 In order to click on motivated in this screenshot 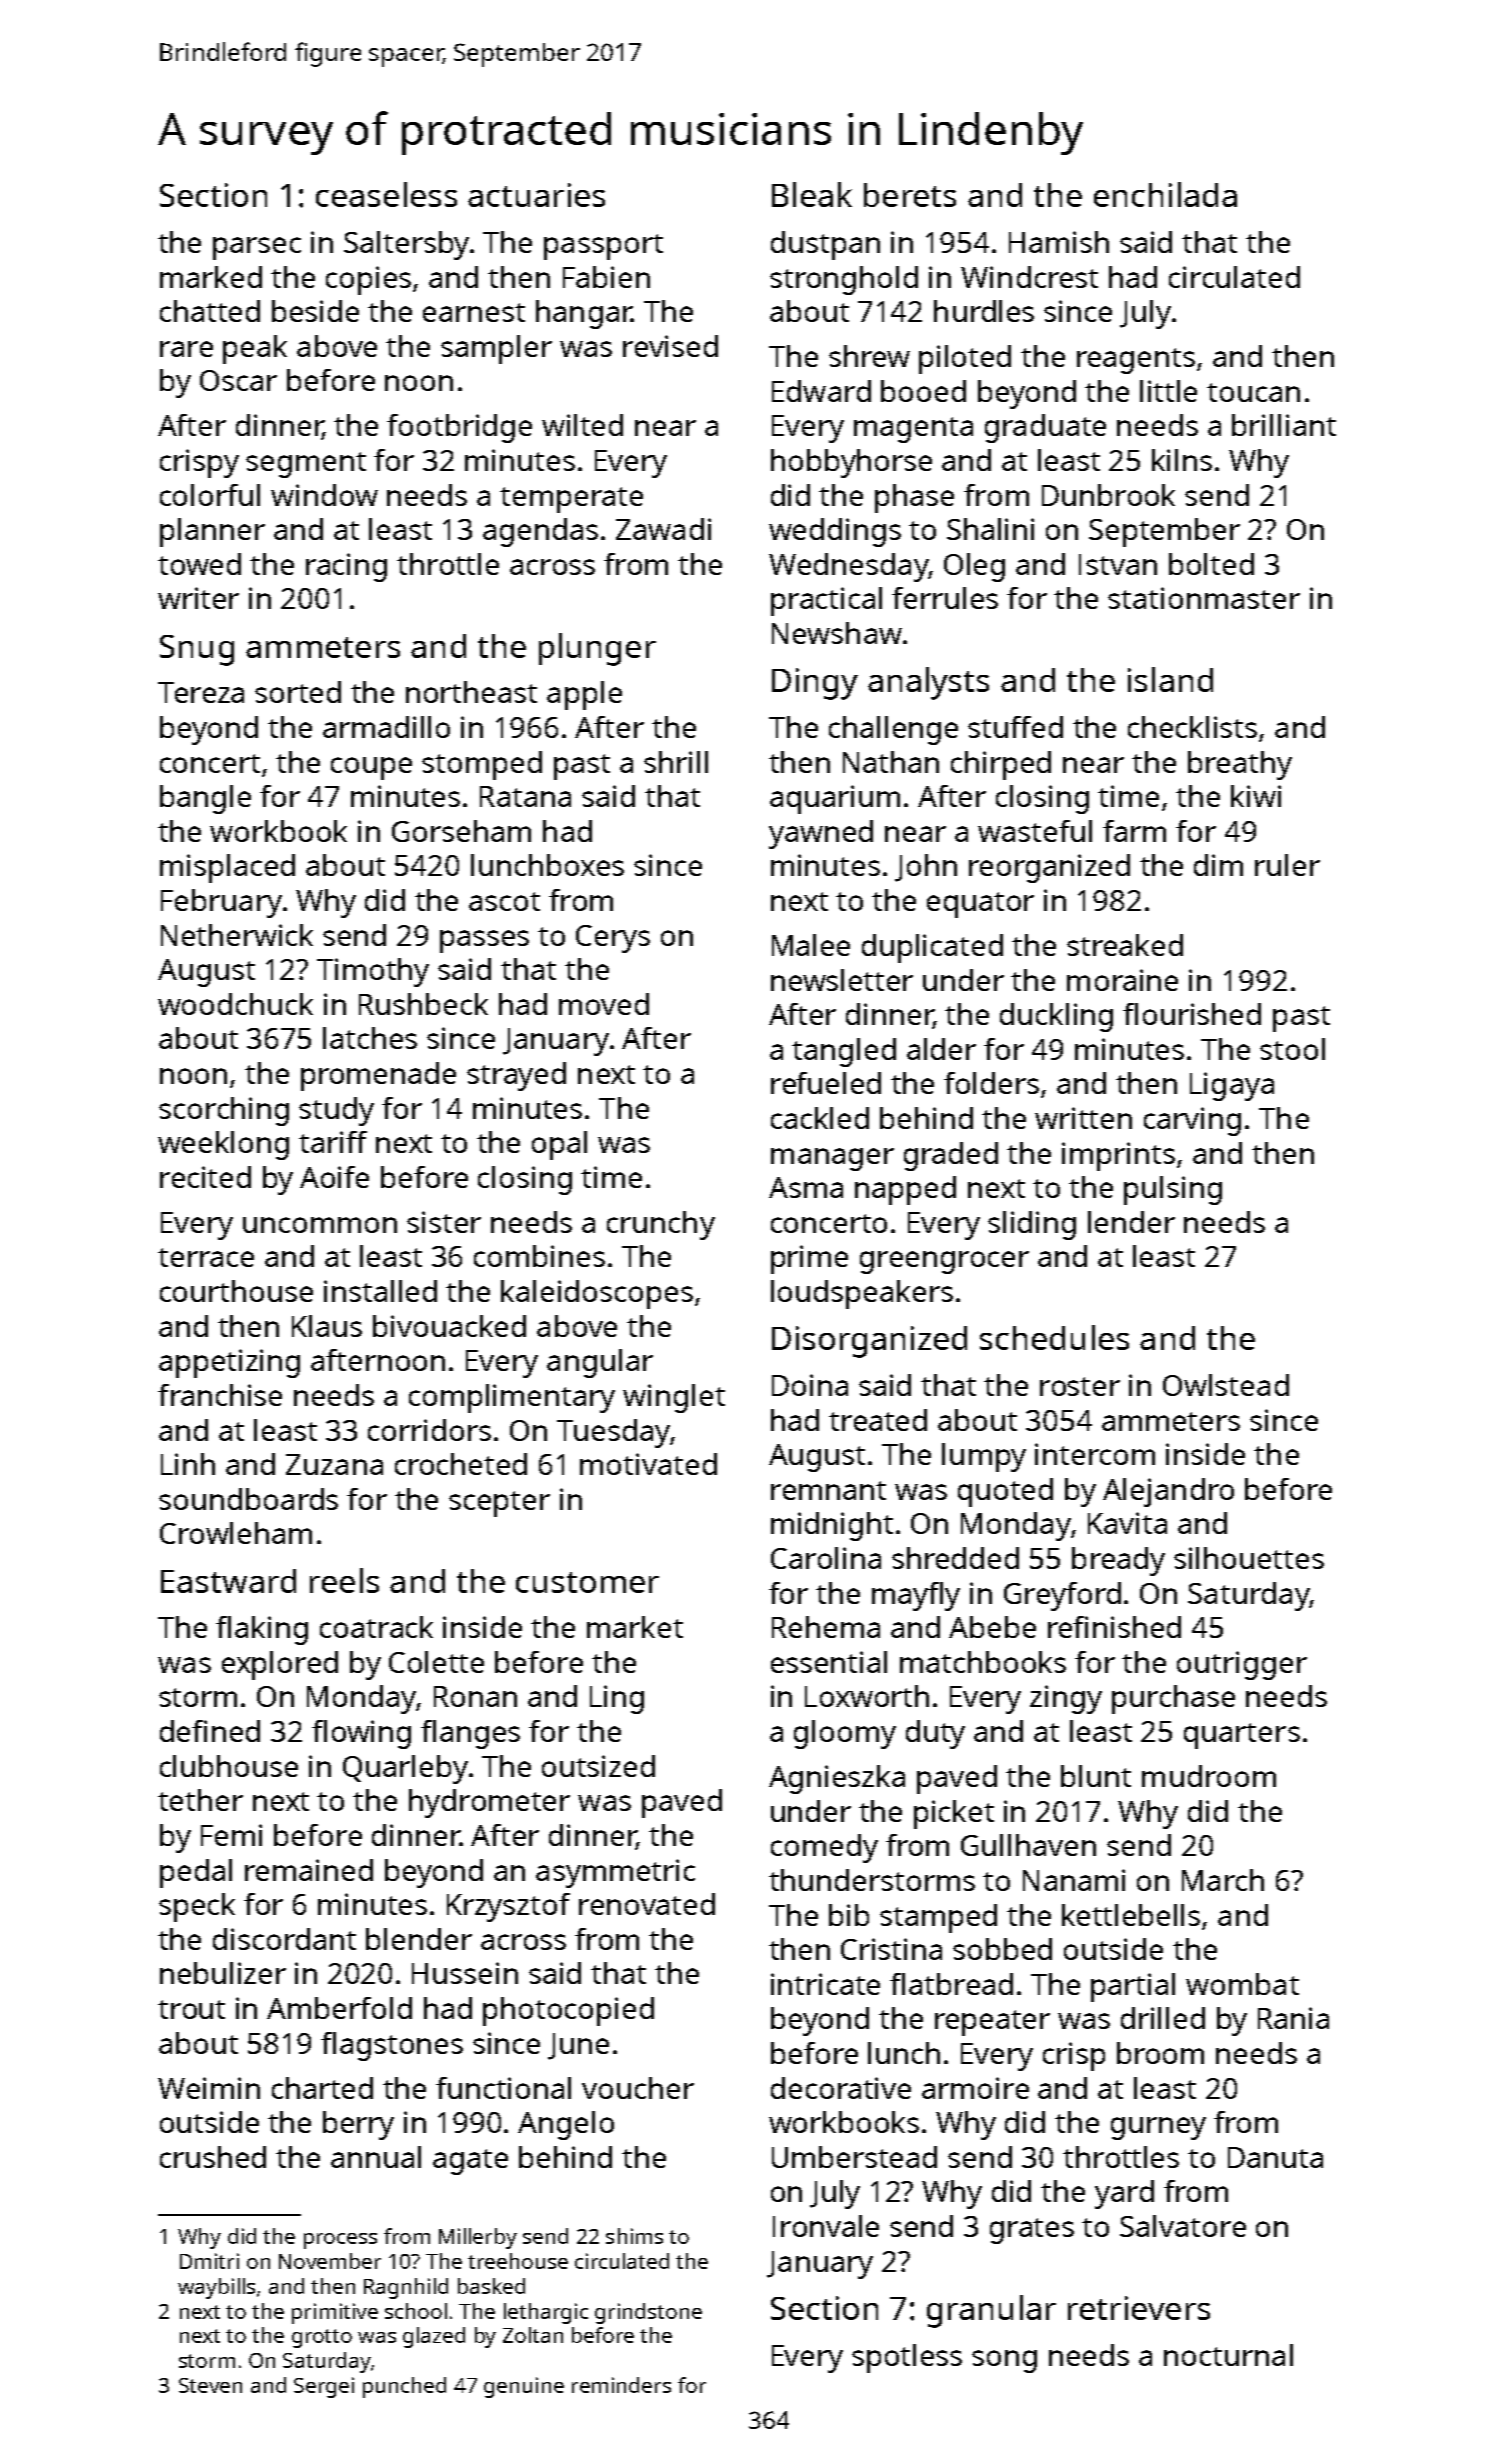, I will do `click(648, 1464)`.
